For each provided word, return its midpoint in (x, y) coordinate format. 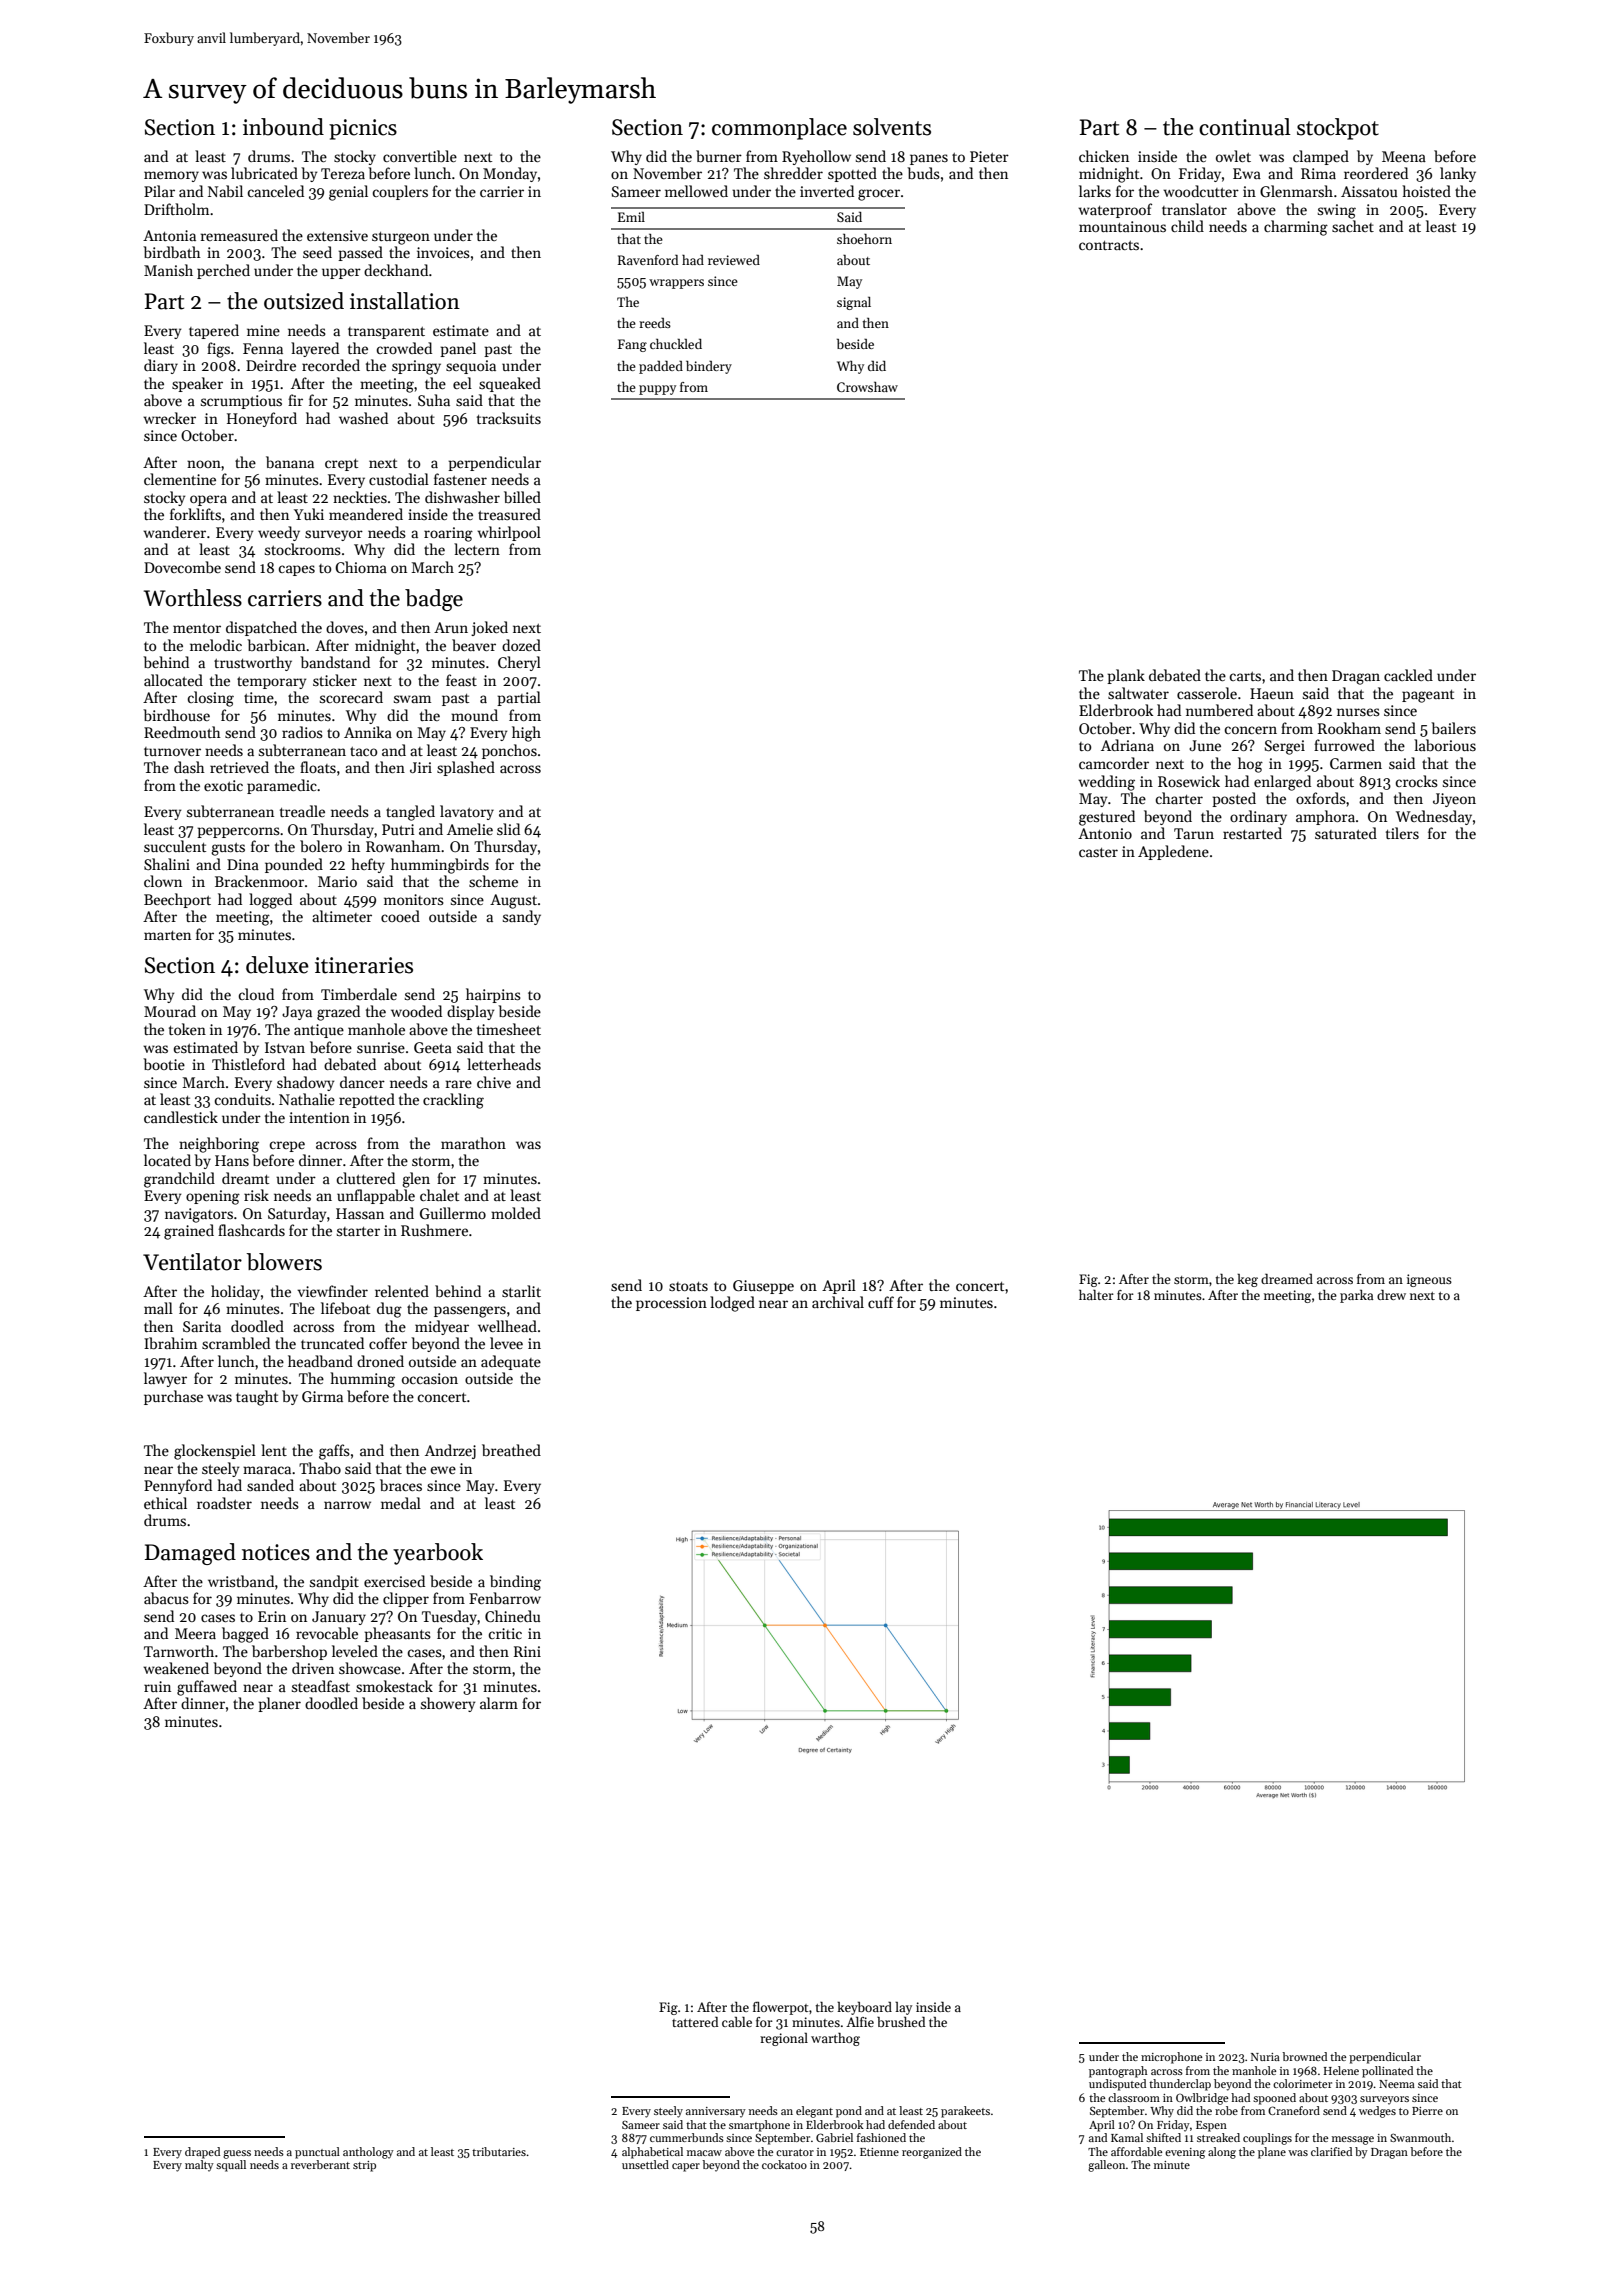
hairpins (493, 995)
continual (1245, 127)
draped (202, 2153)
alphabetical (652, 2153)
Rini (527, 1651)
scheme (493, 881)
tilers (1402, 833)
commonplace (779, 129)
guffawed (207, 1688)
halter (1096, 1295)
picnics (363, 129)
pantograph (1118, 2072)
